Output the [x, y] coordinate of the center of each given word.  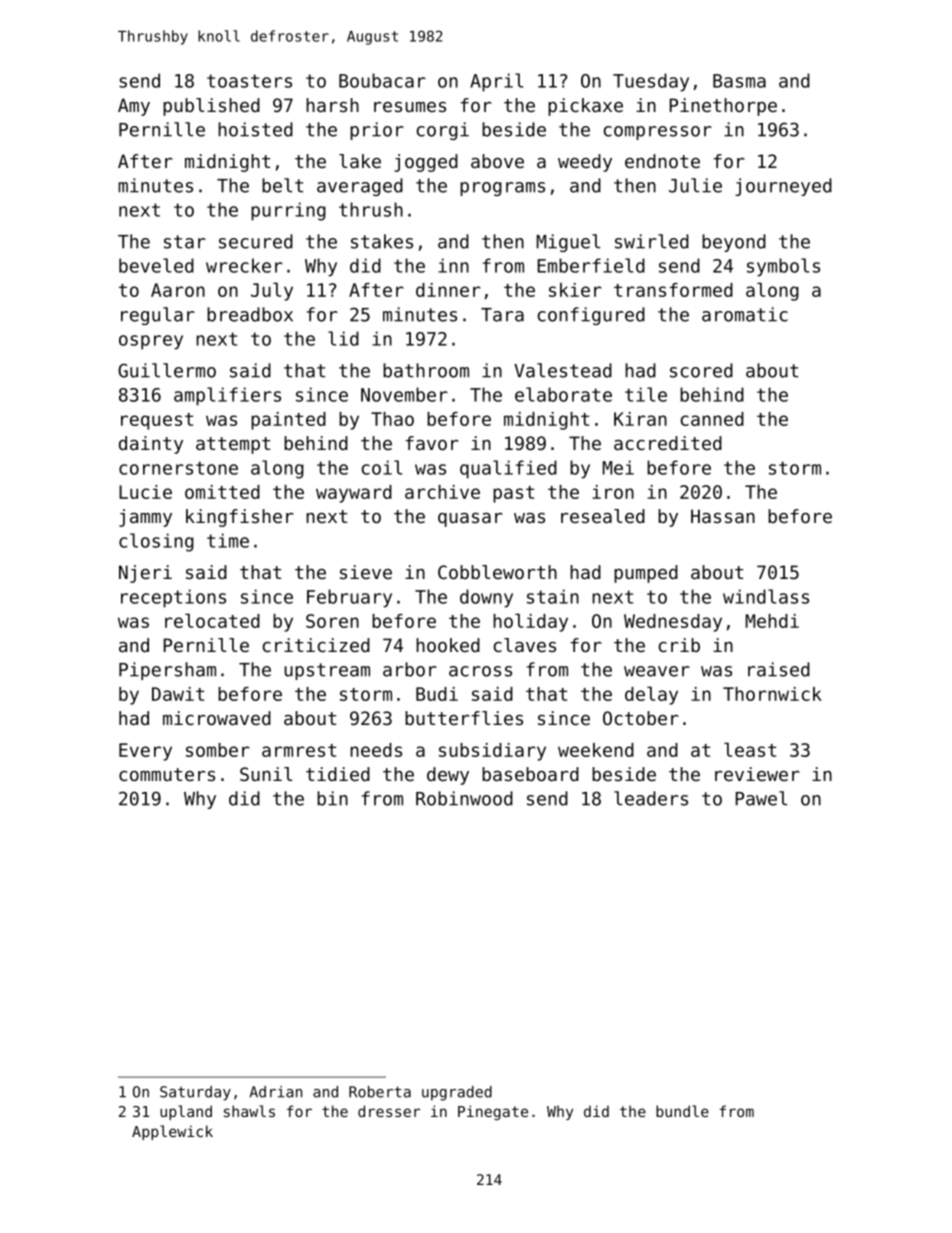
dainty [151, 445]
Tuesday [651, 82]
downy [486, 598]
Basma [739, 81]
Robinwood [464, 798]
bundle [682, 1111]
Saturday [195, 1093]
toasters [249, 81]
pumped [646, 574]
